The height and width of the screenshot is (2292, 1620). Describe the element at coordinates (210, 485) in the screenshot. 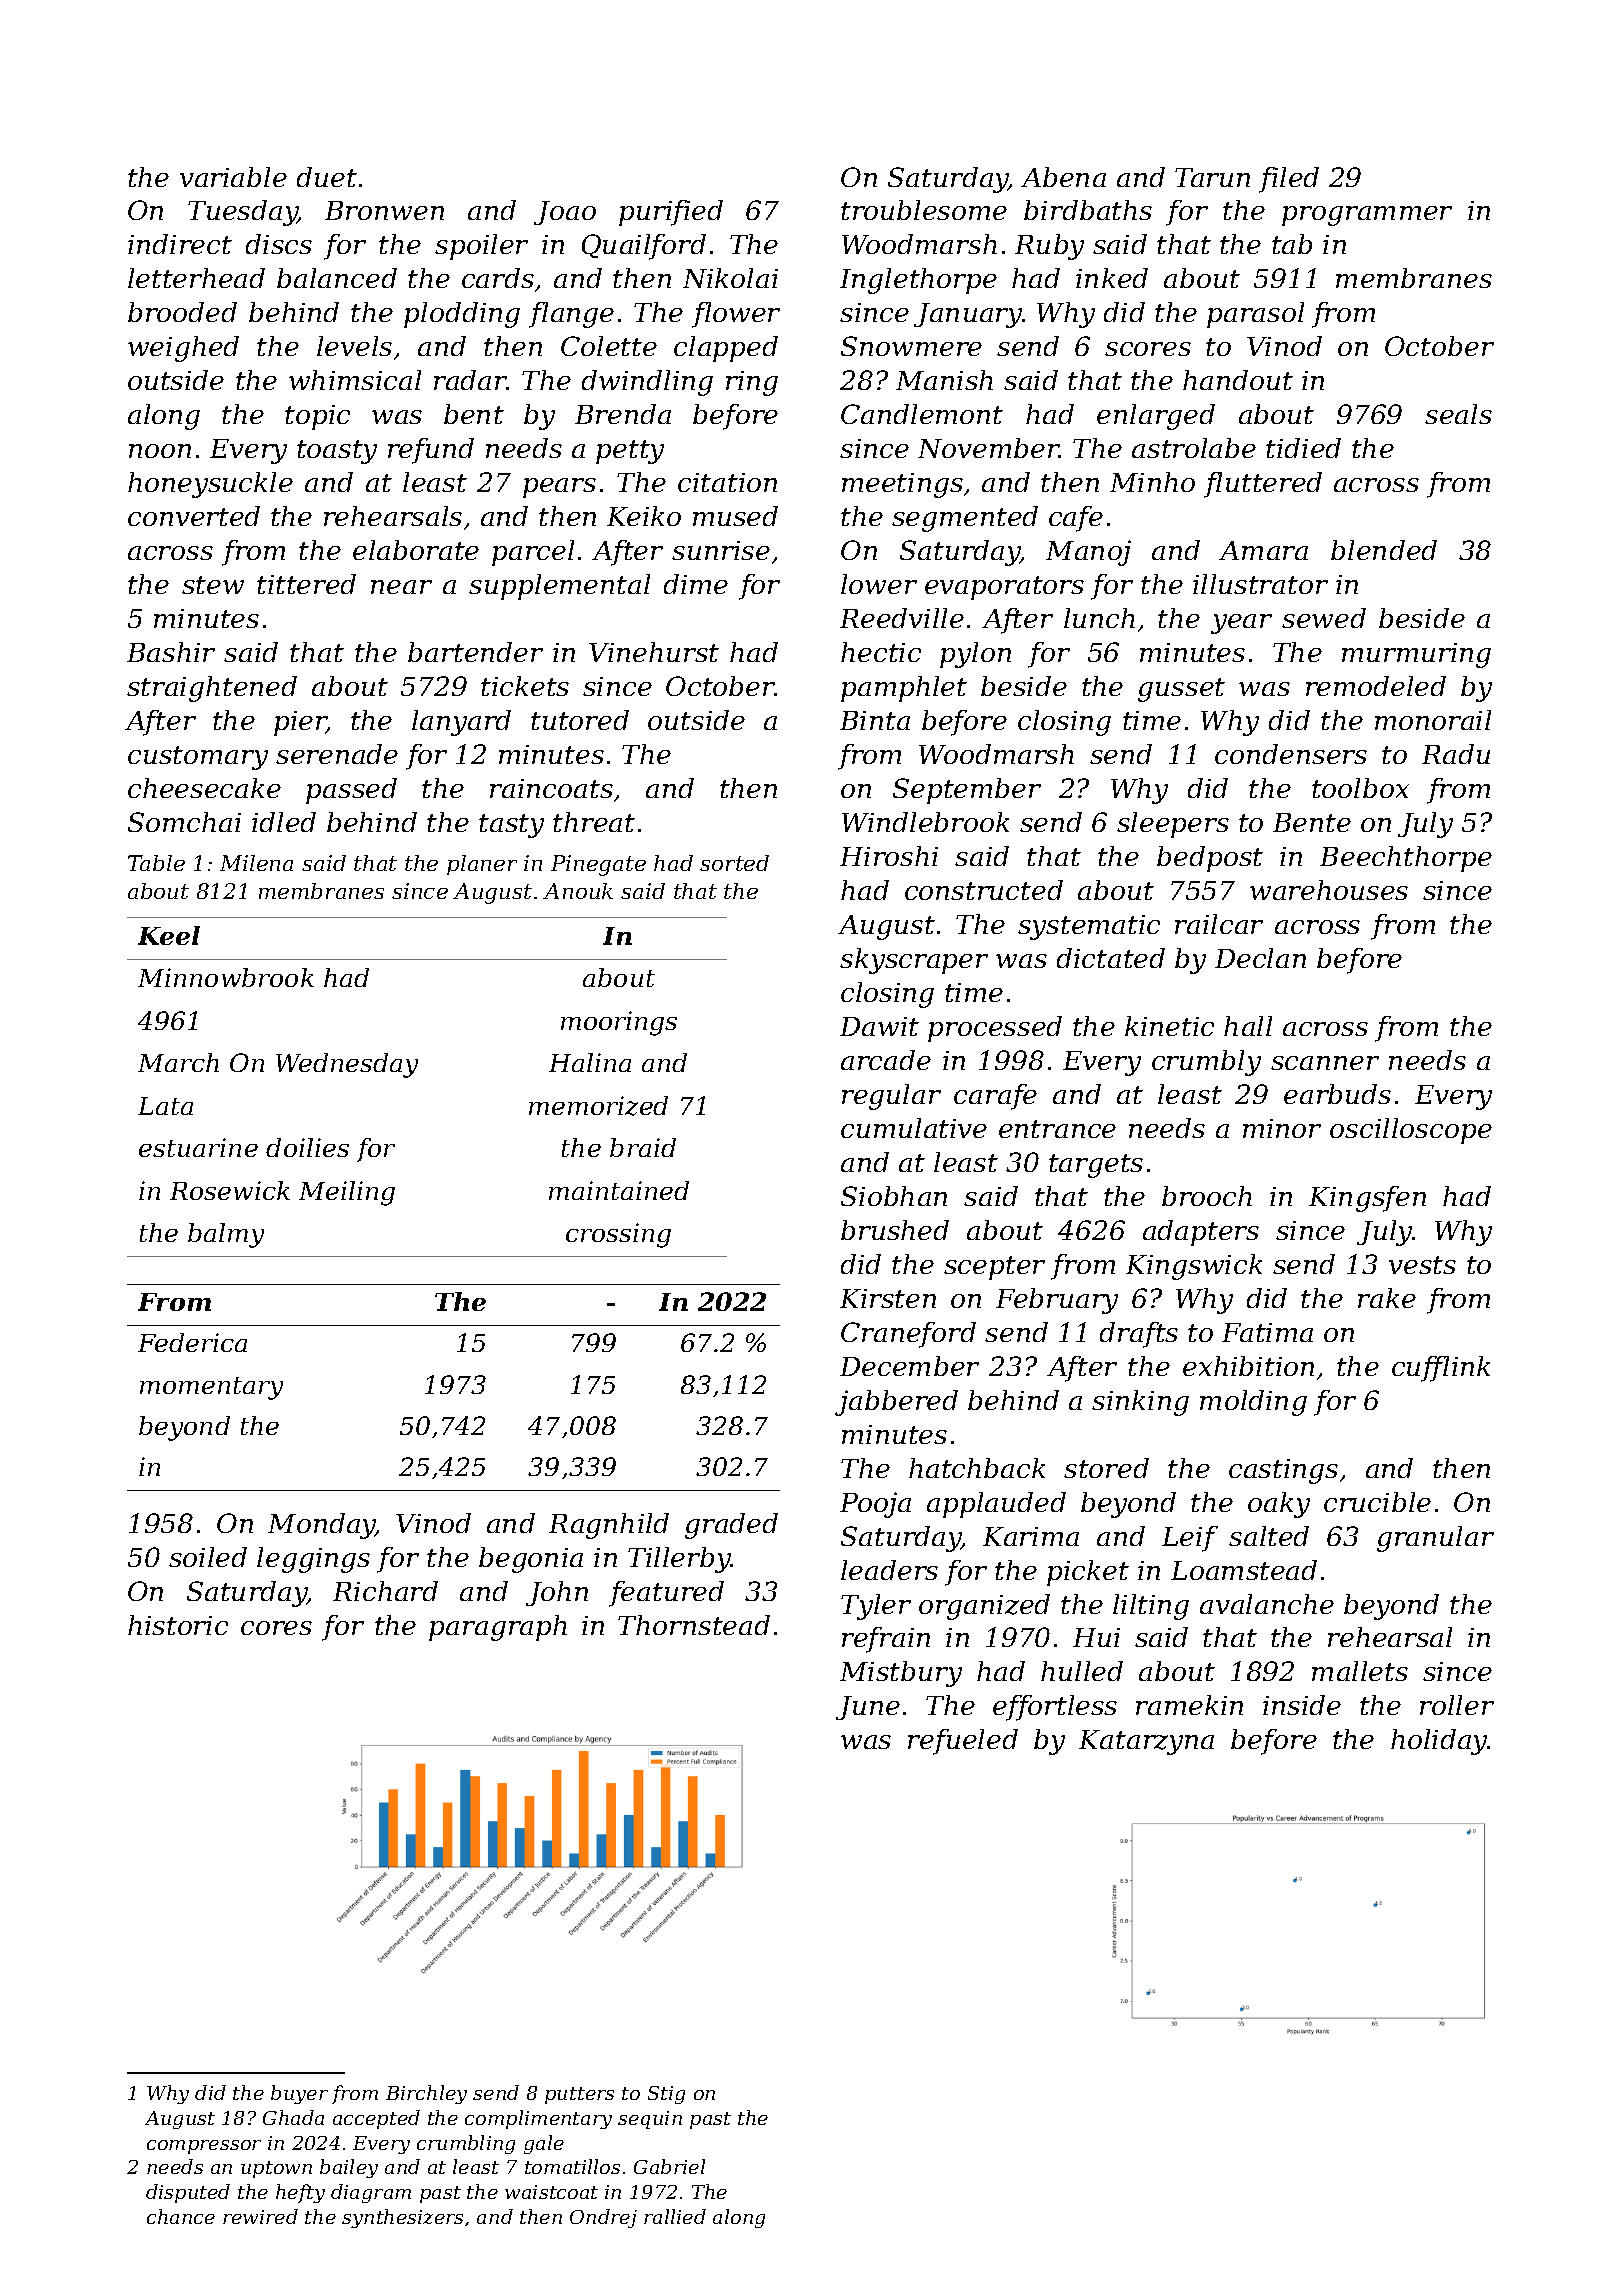

I see `honeysuckle` at that location.
